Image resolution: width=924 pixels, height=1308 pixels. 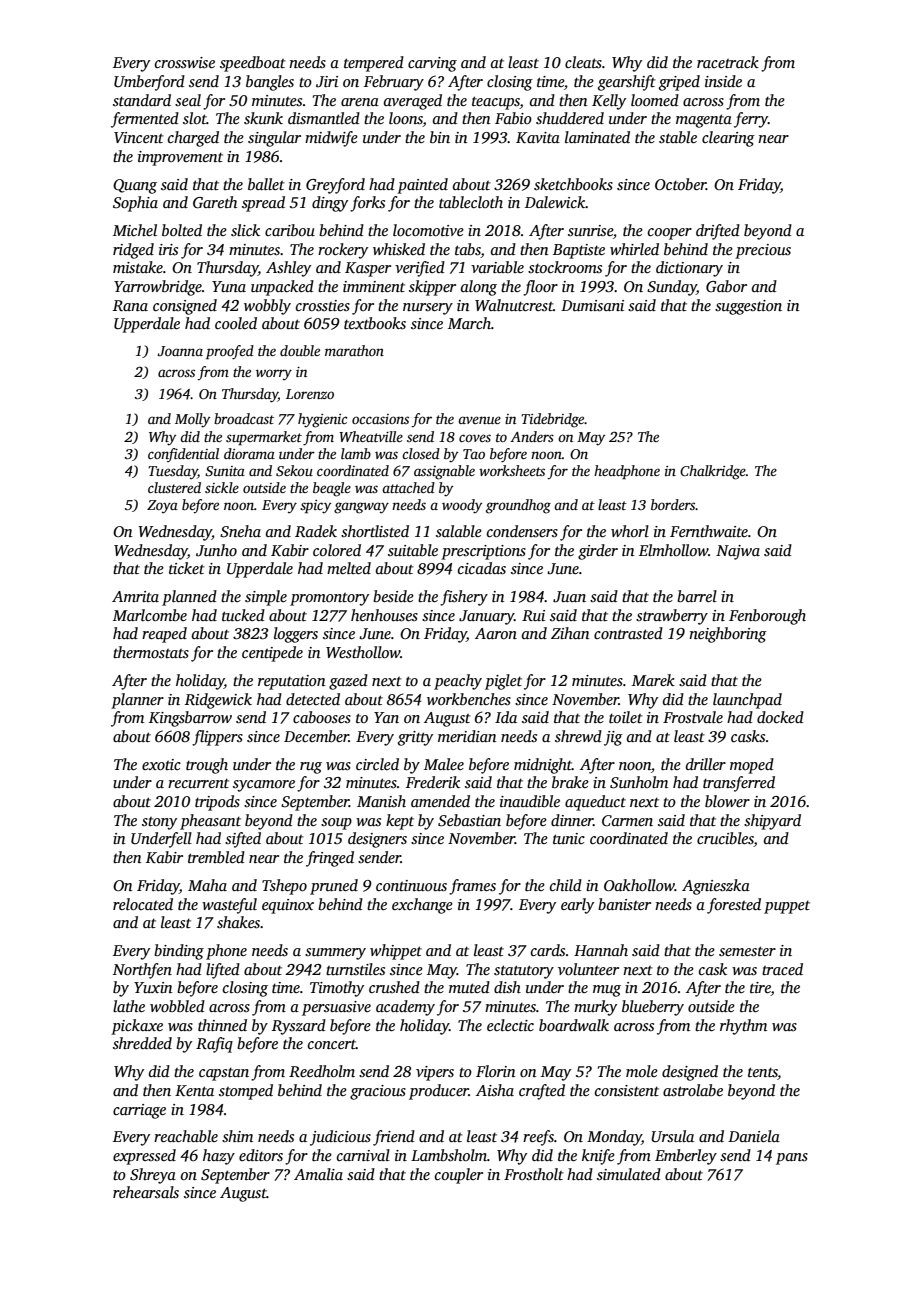 I want to click on Yan, so click(x=386, y=717).
